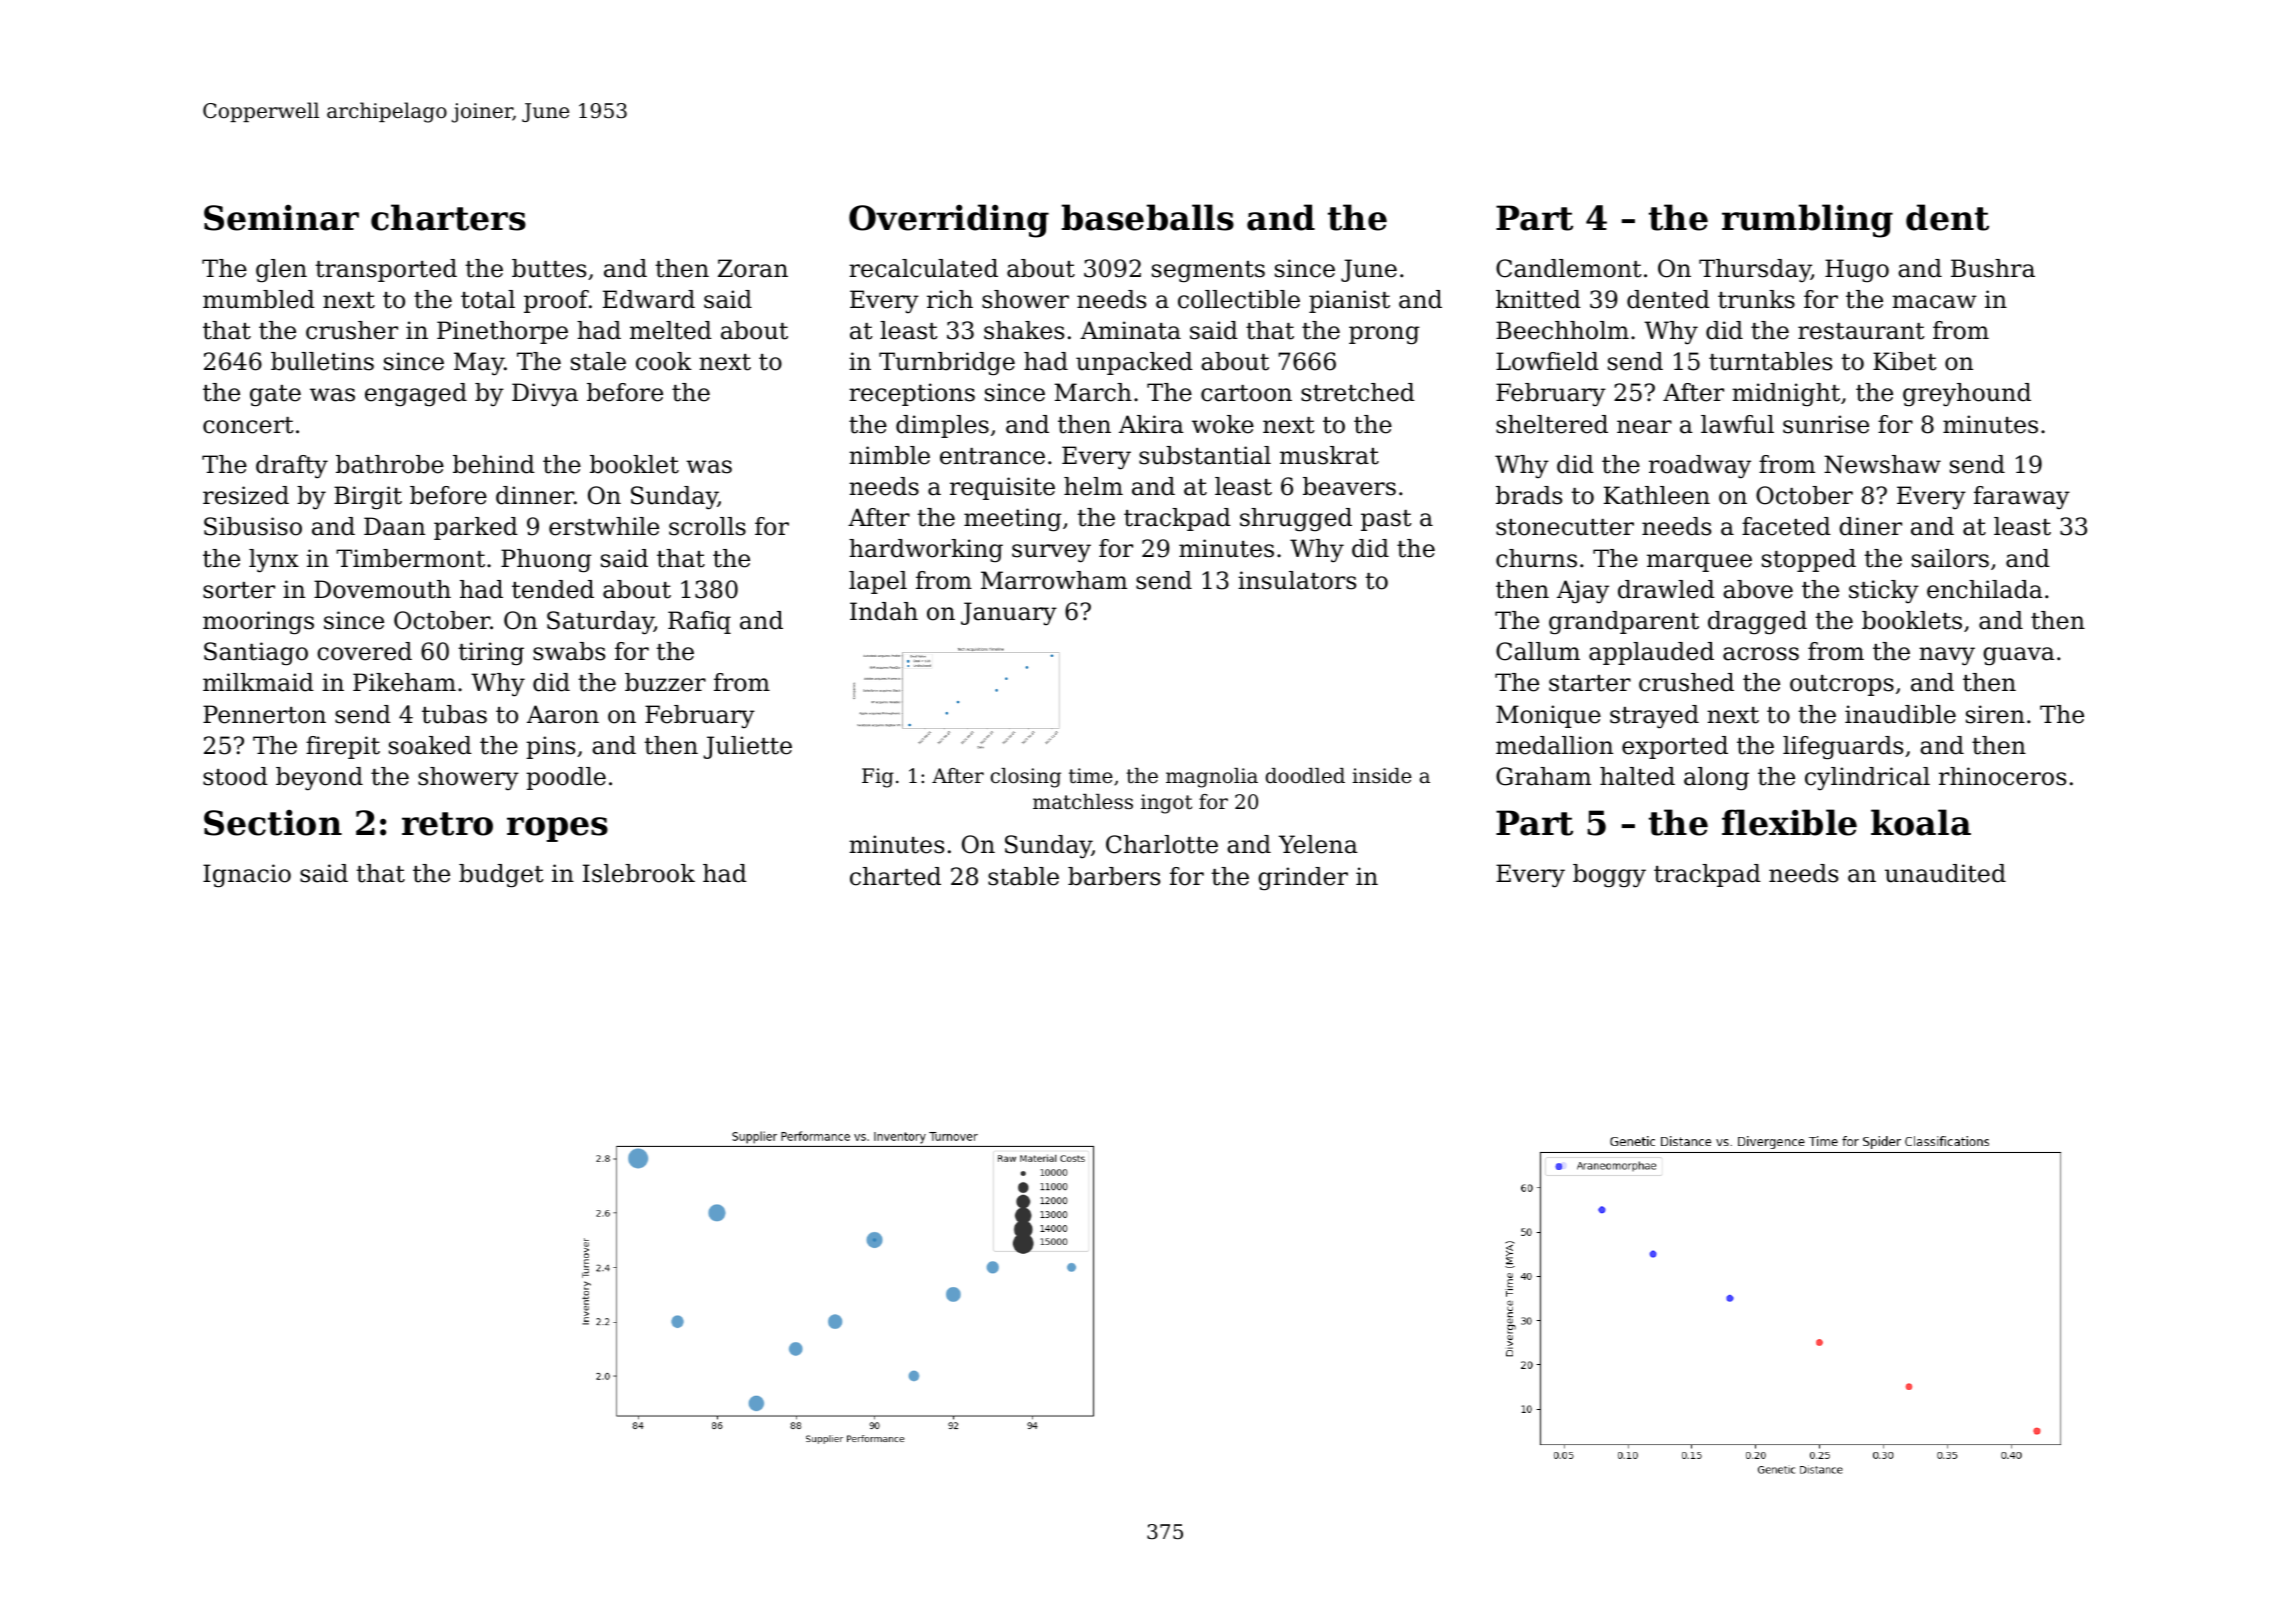  What do you see at coordinates (1569, 268) in the screenshot?
I see `Candlemont` at bounding box center [1569, 268].
